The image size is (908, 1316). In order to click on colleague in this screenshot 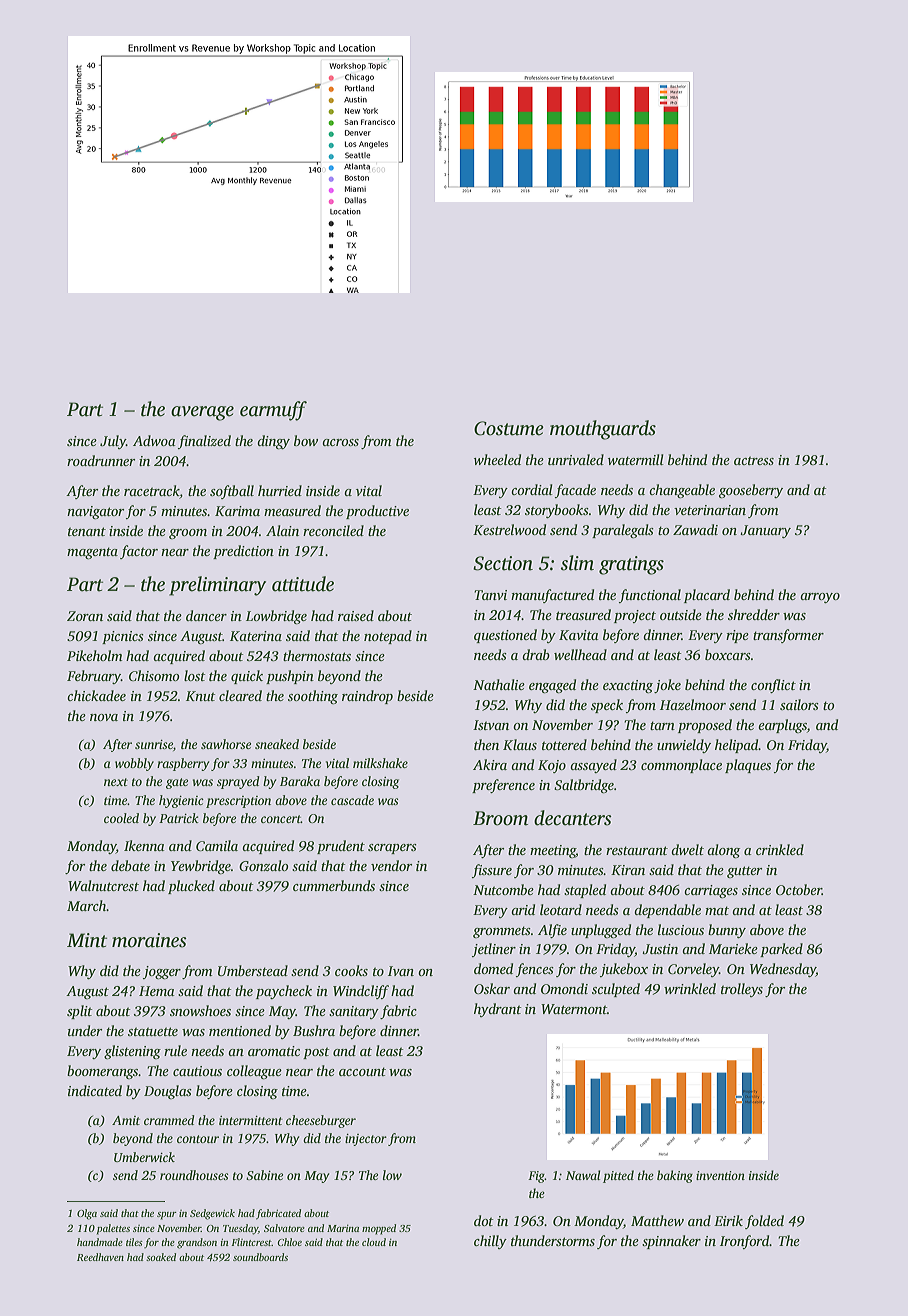, I will do `click(254, 1072)`.
